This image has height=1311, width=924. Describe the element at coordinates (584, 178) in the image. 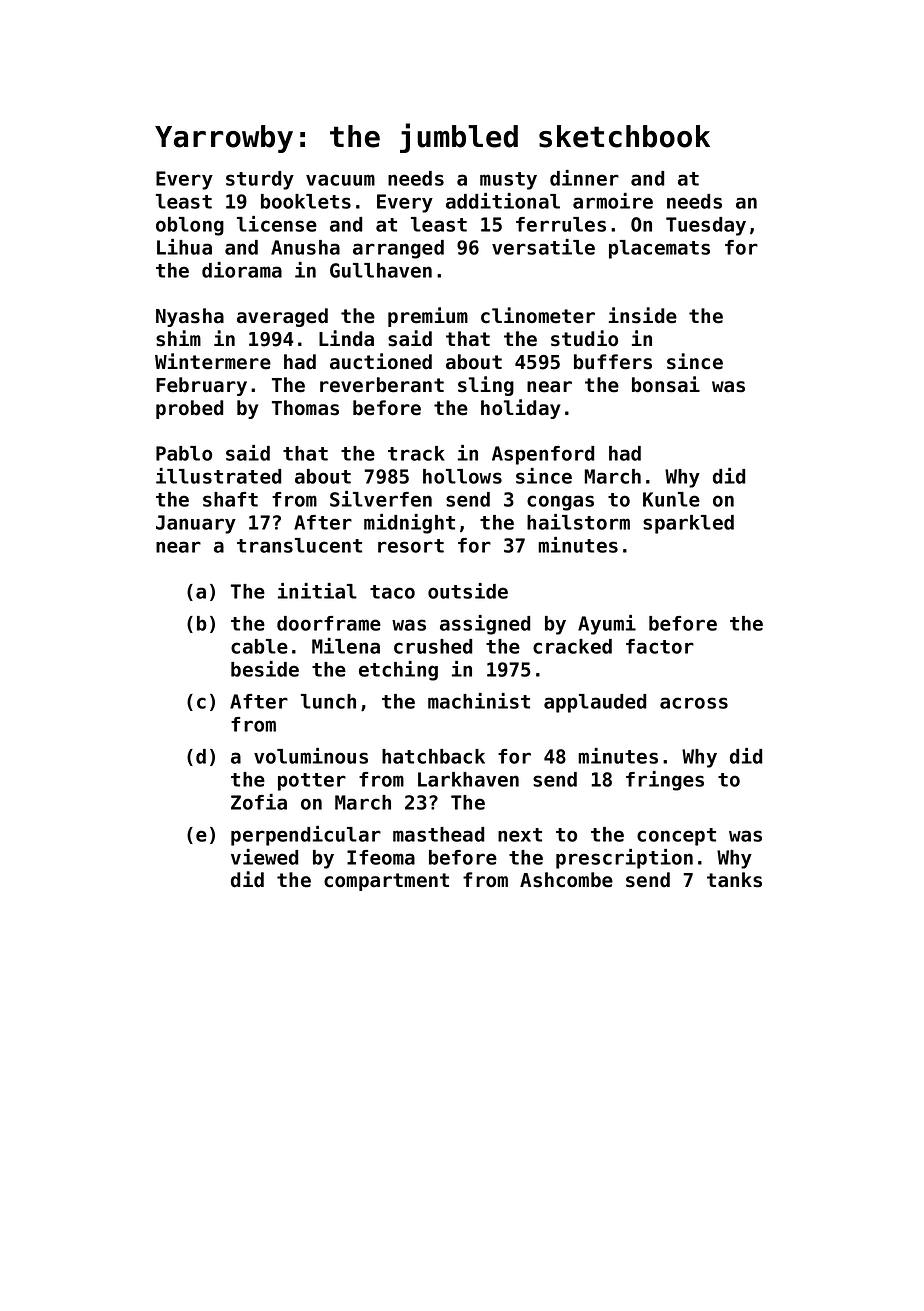

I see `dinner` at that location.
